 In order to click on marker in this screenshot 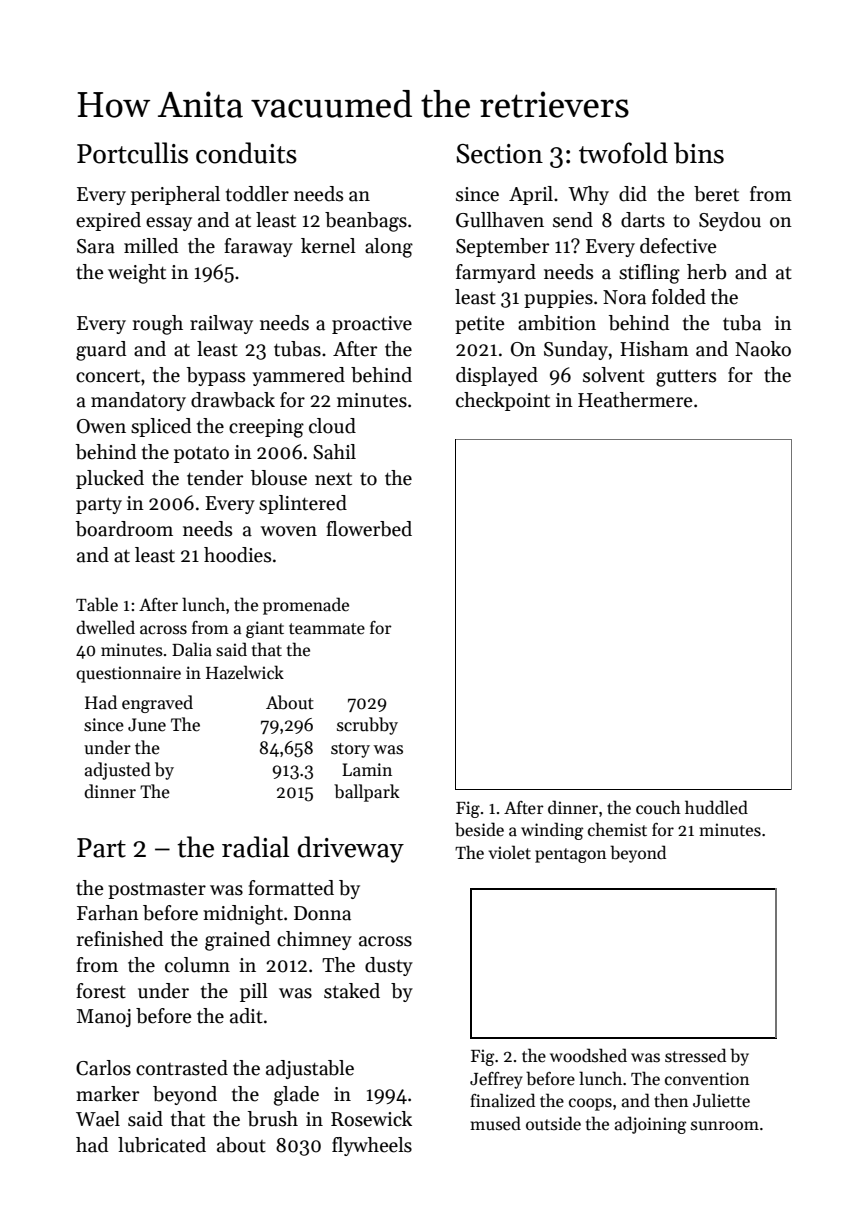, I will do `click(107, 1094)`.
